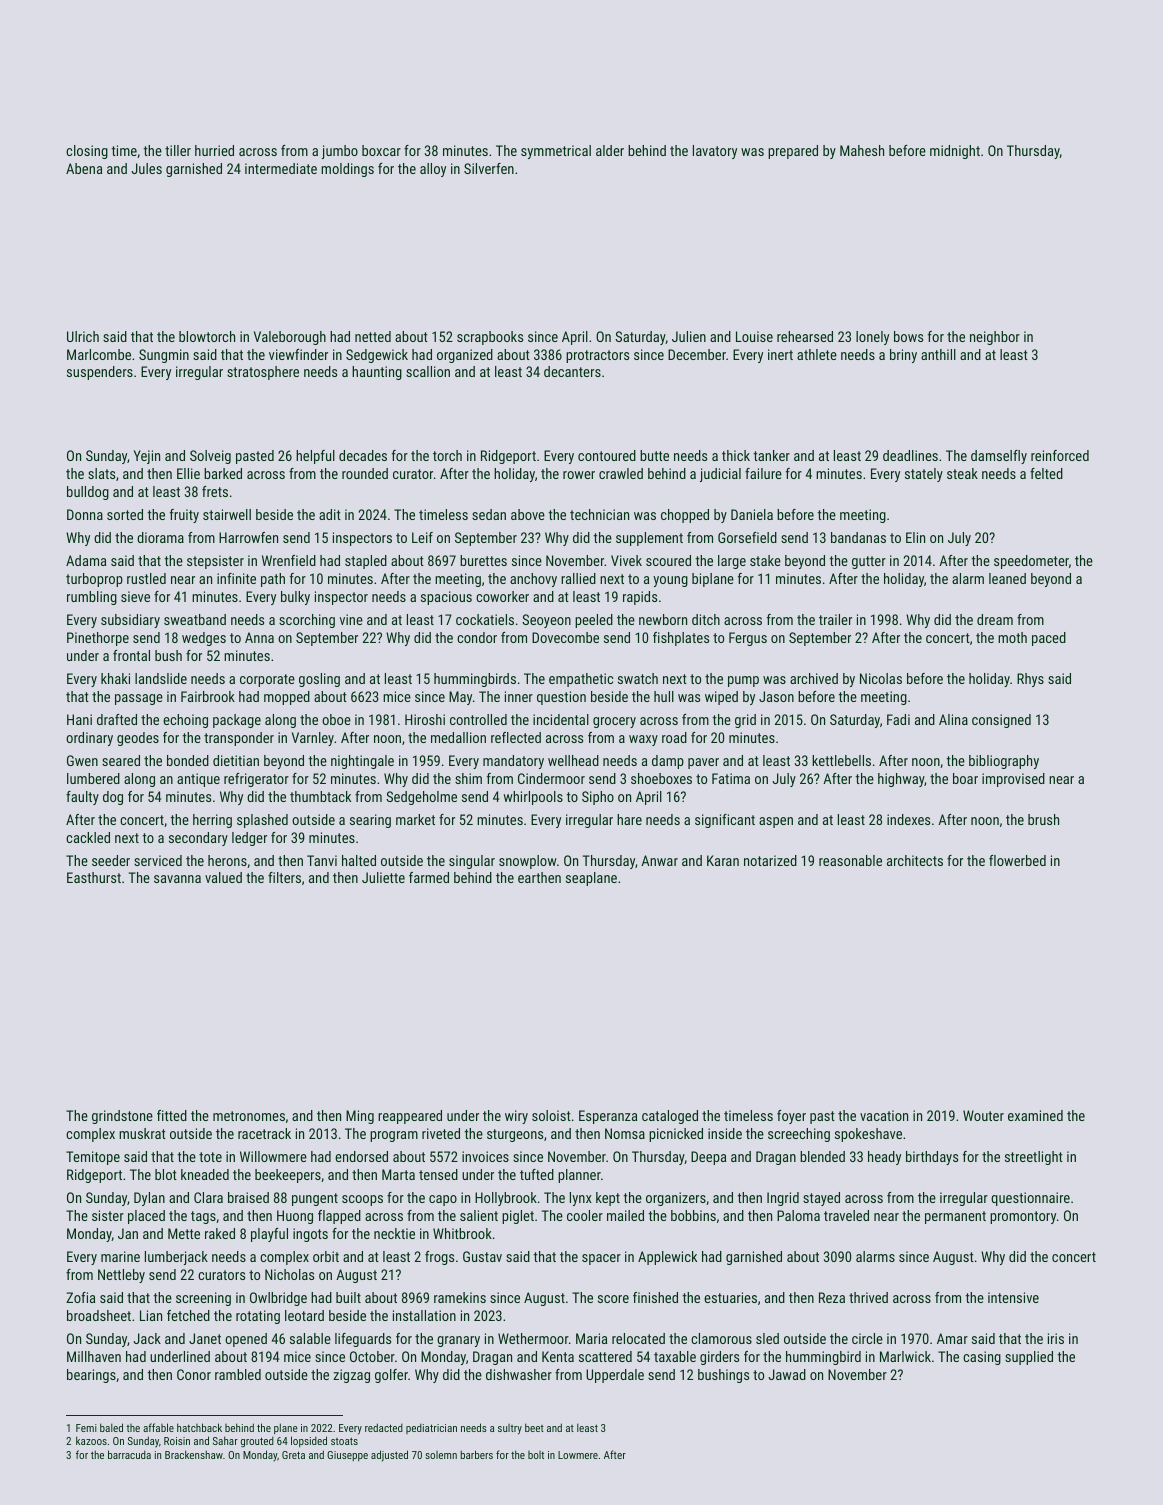  What do you see at coordinates (79, 719) in the document?
I see `Hani` at bounding box center [79, 719].
